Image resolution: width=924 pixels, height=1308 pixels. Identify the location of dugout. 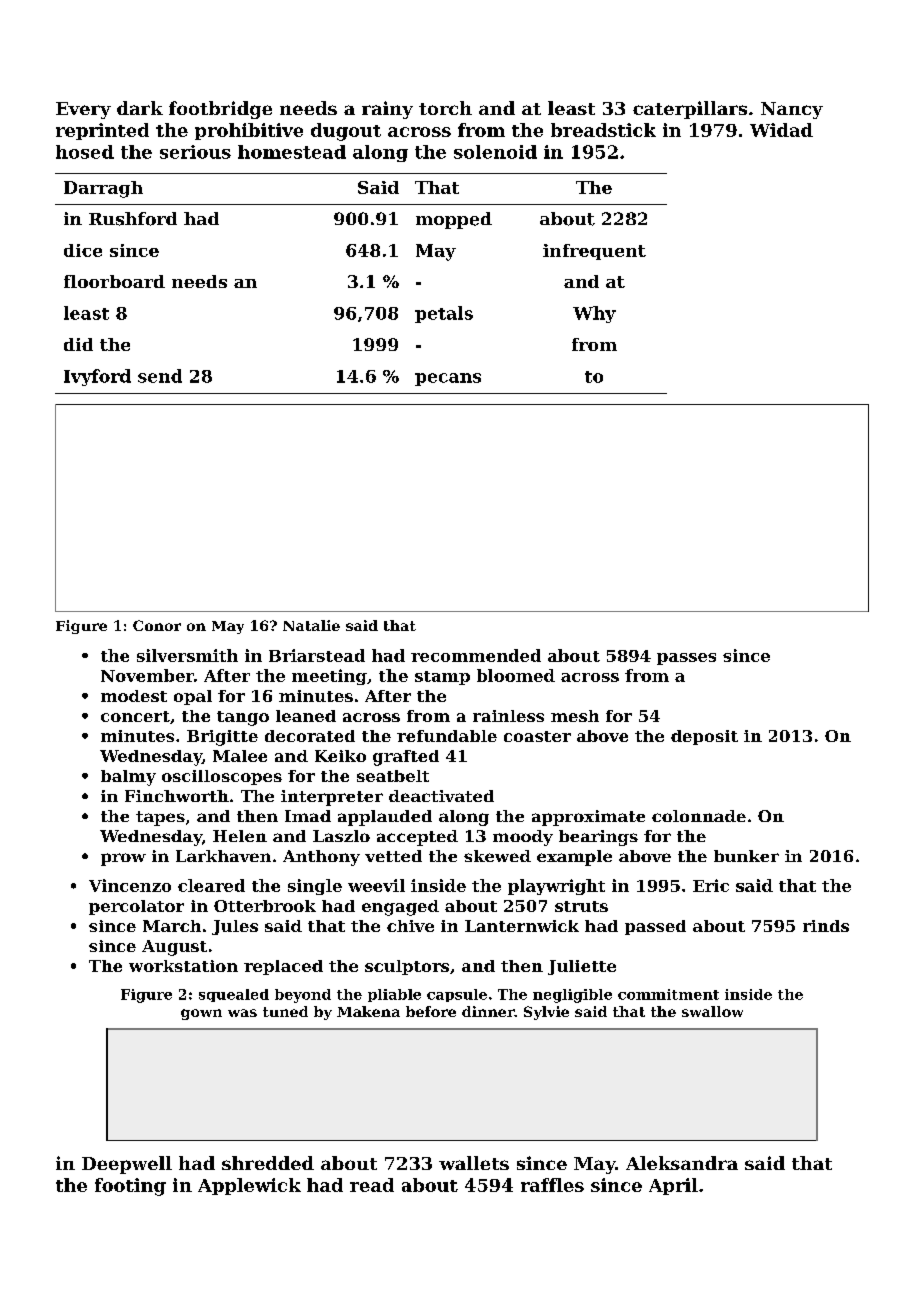
(346, 132).
